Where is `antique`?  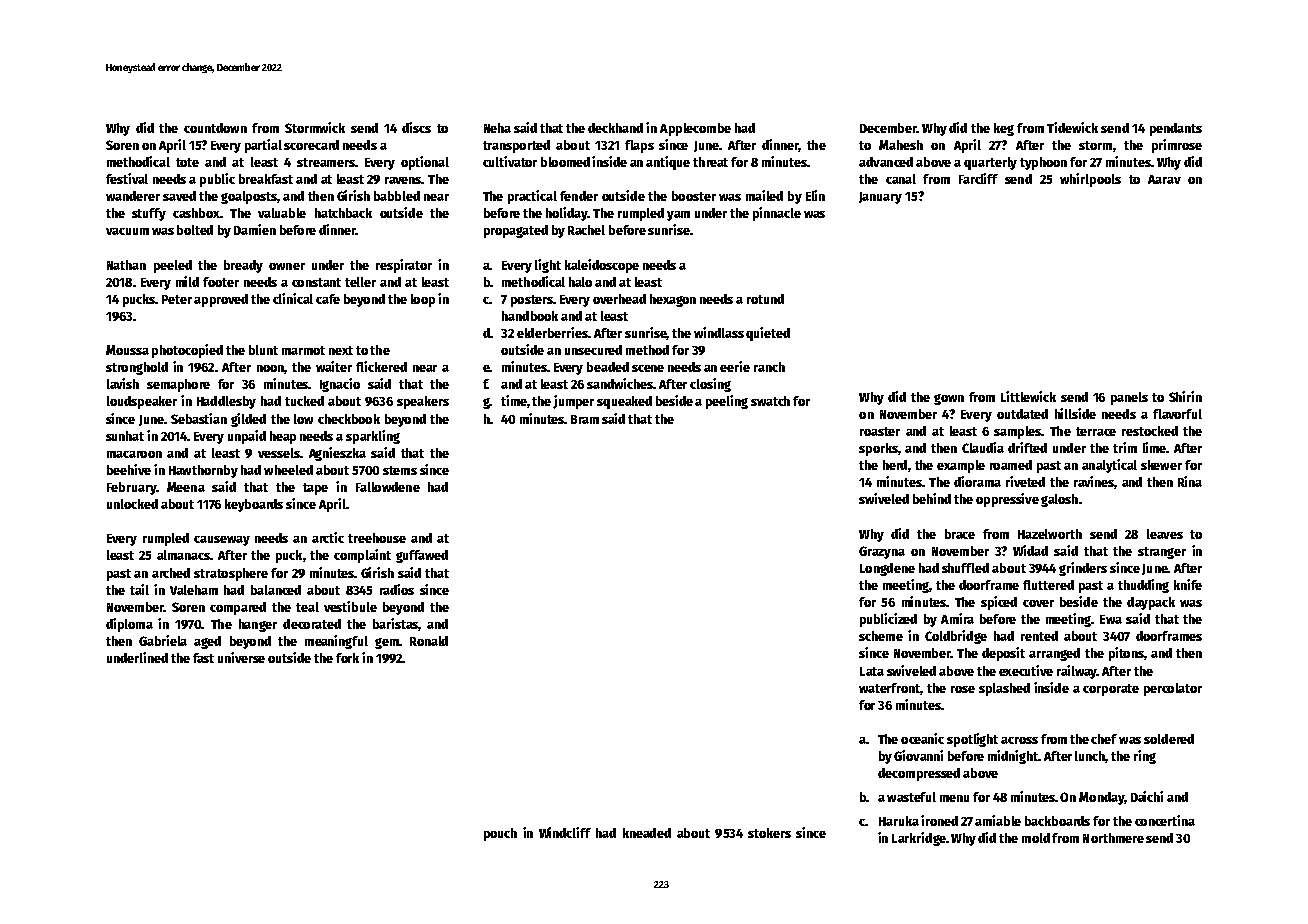 antique is located at coordinates (668, 163).
